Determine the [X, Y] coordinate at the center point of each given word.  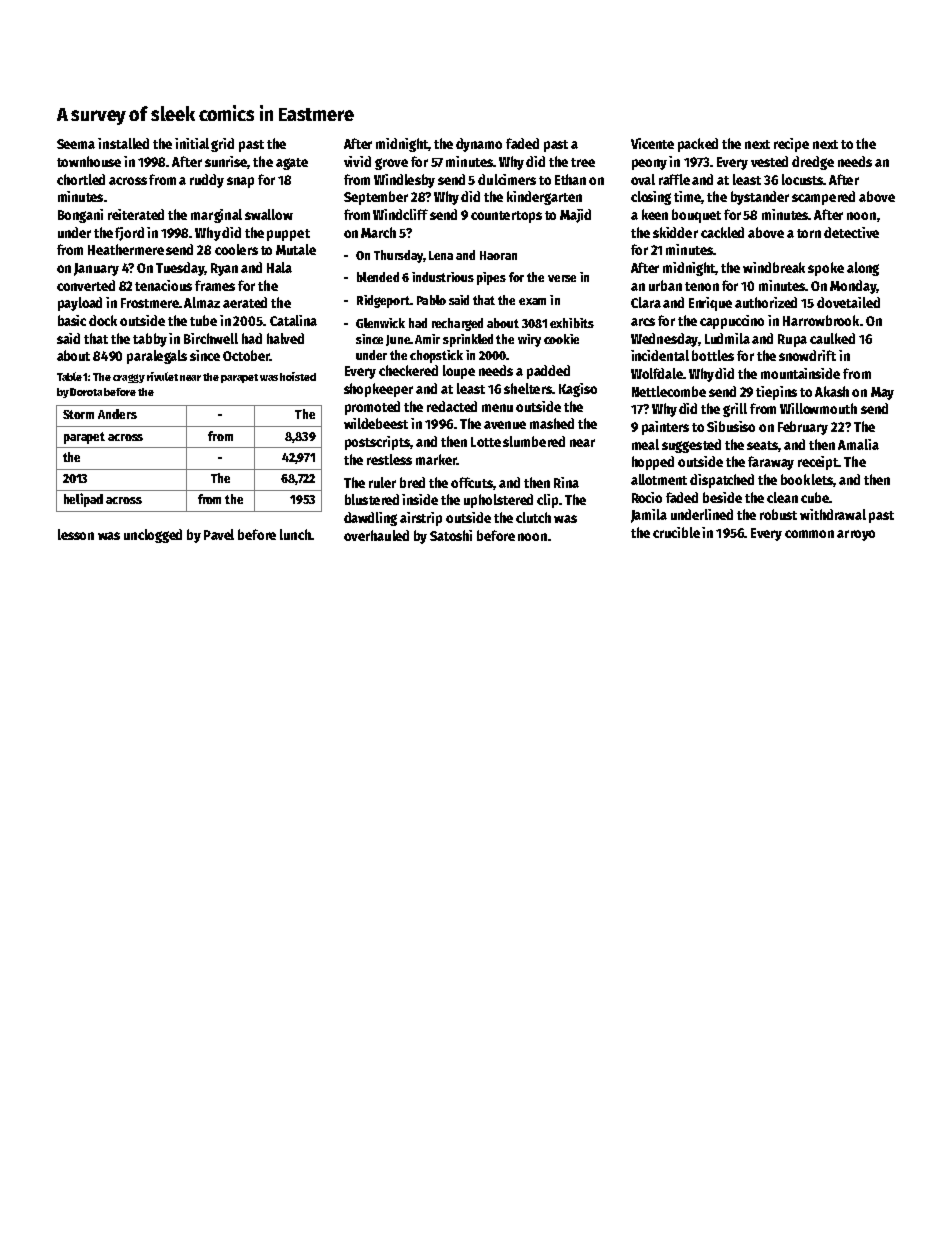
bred [412, 482]
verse [562, 278]
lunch [295, 534]
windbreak [774, 267]
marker [436, 459]
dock [103, 320]
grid [222, 145]
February [803, 428]
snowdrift [807, 355]
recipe [791, 145]
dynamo [479, 145]
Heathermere [126, 249]
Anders [117, 414]
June [398, 340]
